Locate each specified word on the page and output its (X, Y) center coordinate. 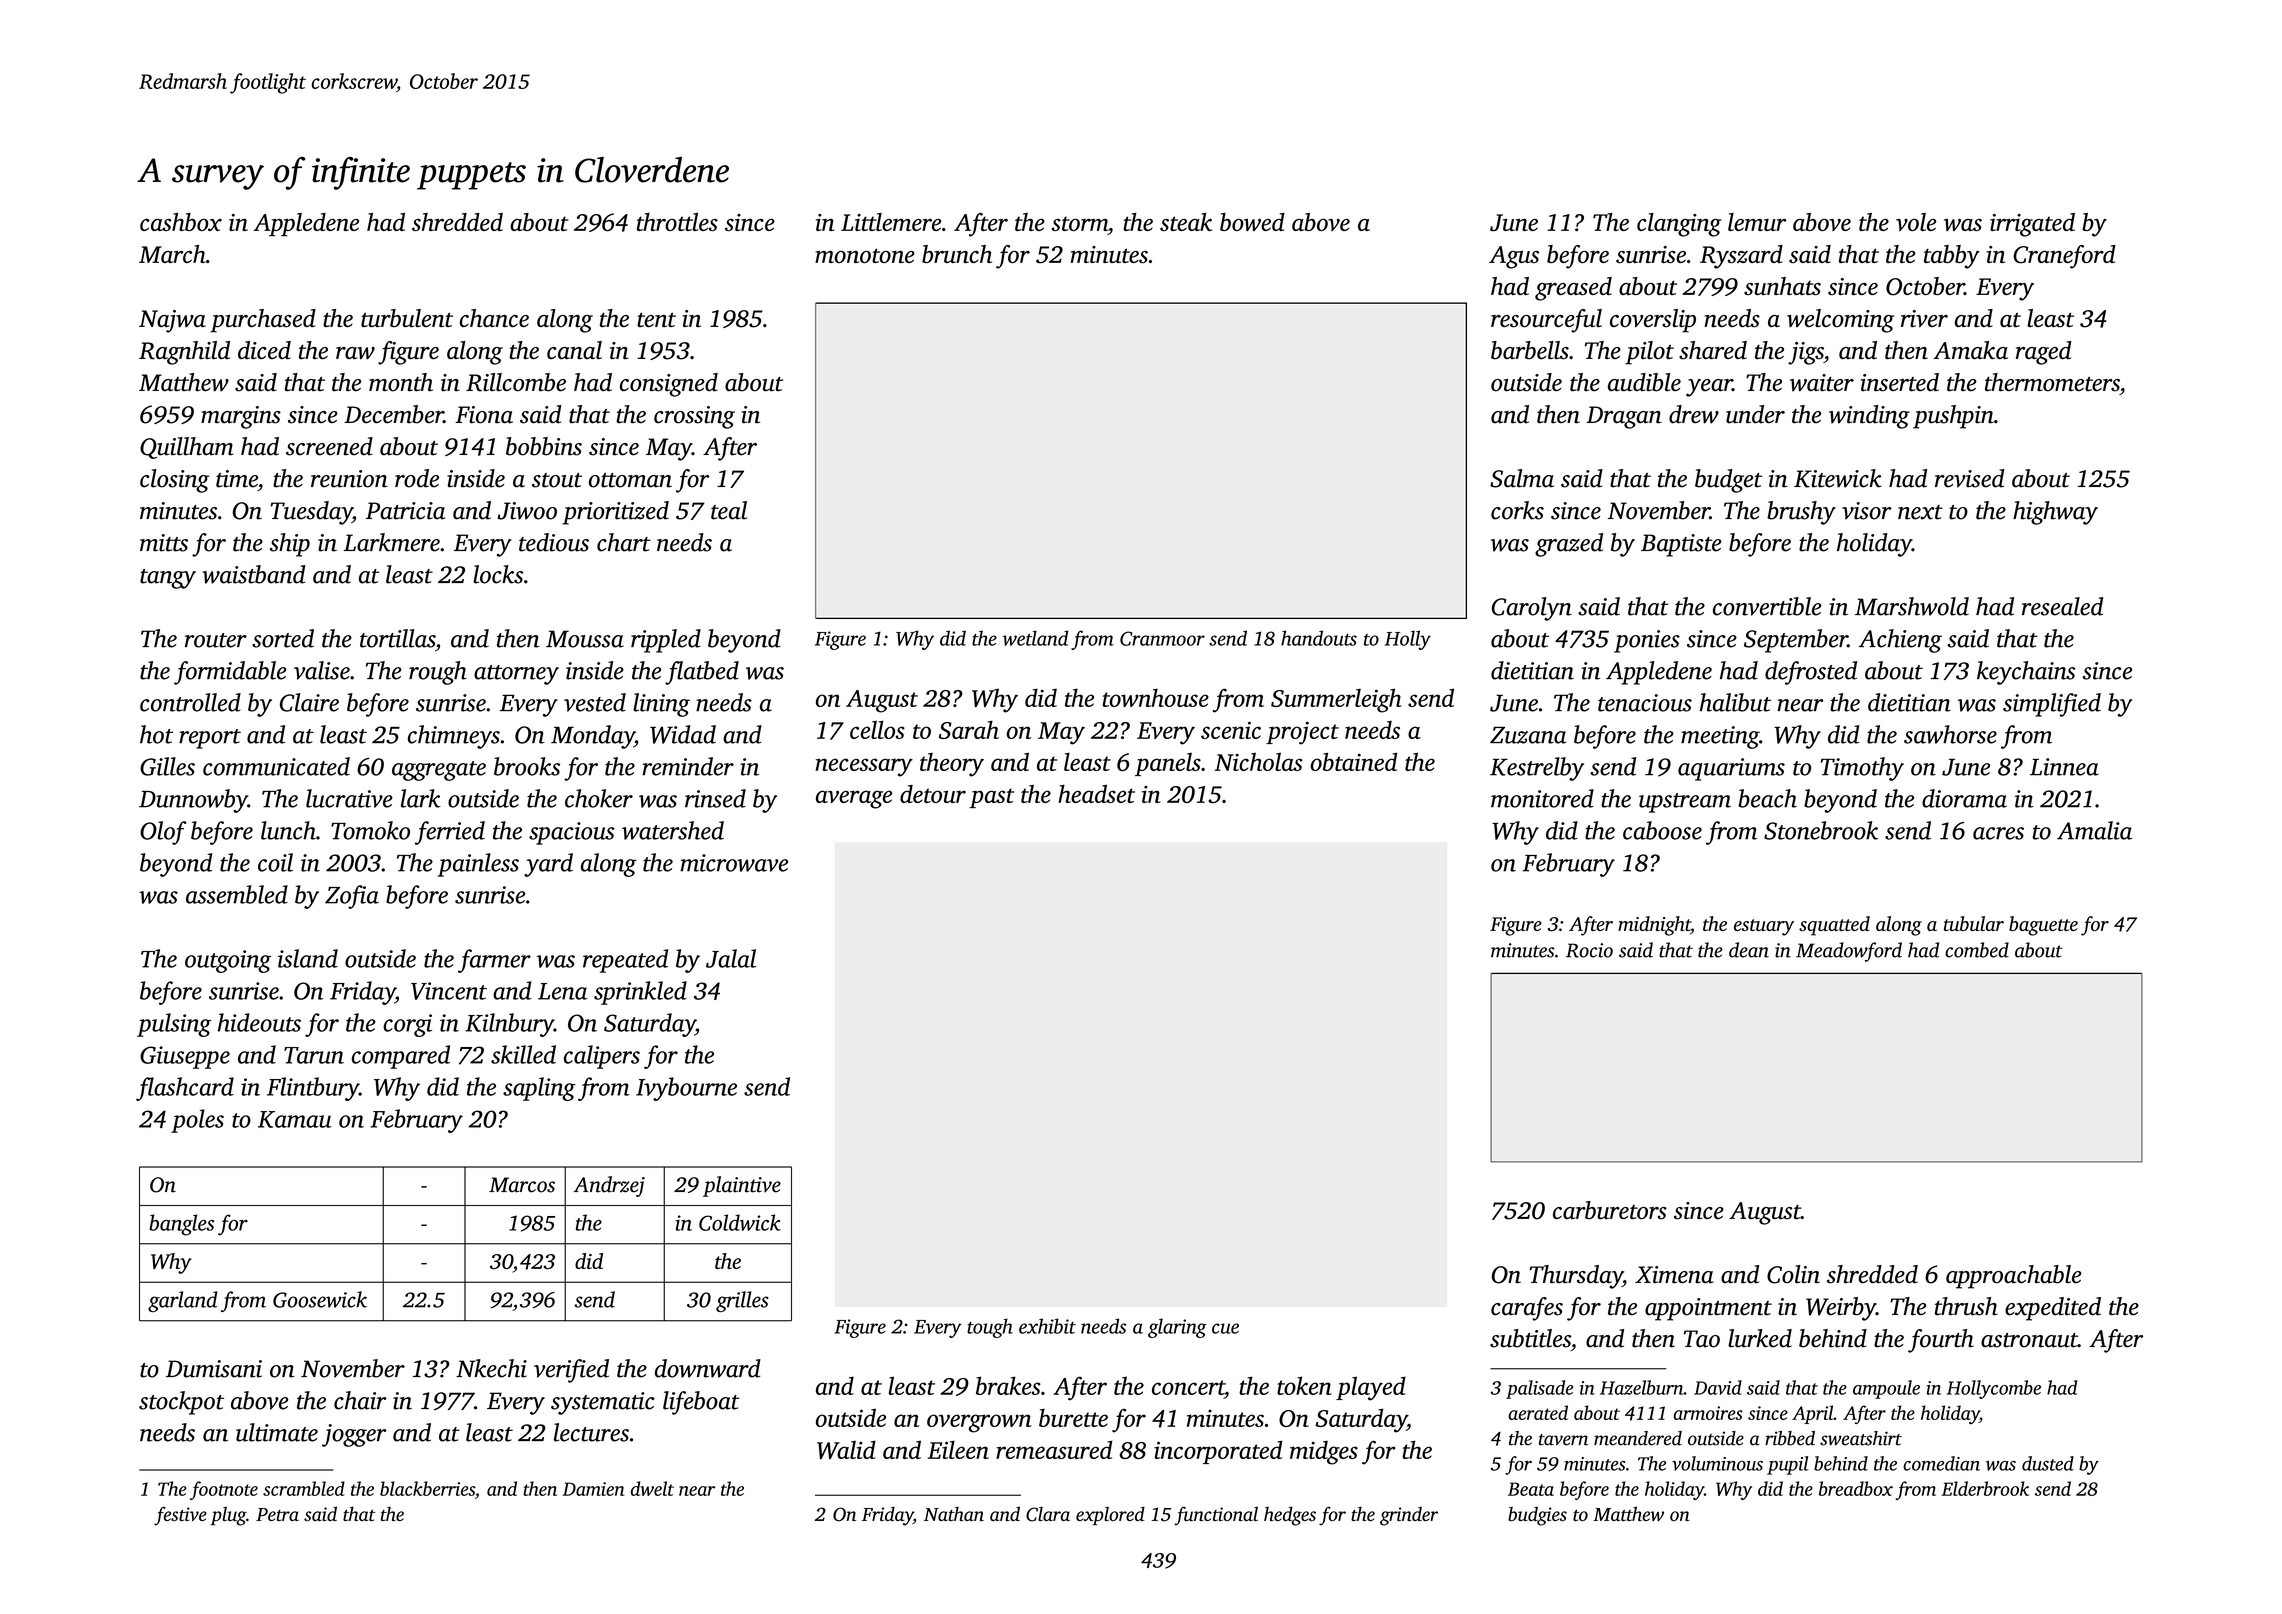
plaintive (742, 1186)
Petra (277, 1514)
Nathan (954, 1514)
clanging (1679, 225)
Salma (1522, 478)
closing (174, 481)
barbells (1530, 350)
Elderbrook (1985, 1488)
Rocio (1589, 950)
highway (2055, 513)
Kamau (295, 1119)
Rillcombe (516, 382)
